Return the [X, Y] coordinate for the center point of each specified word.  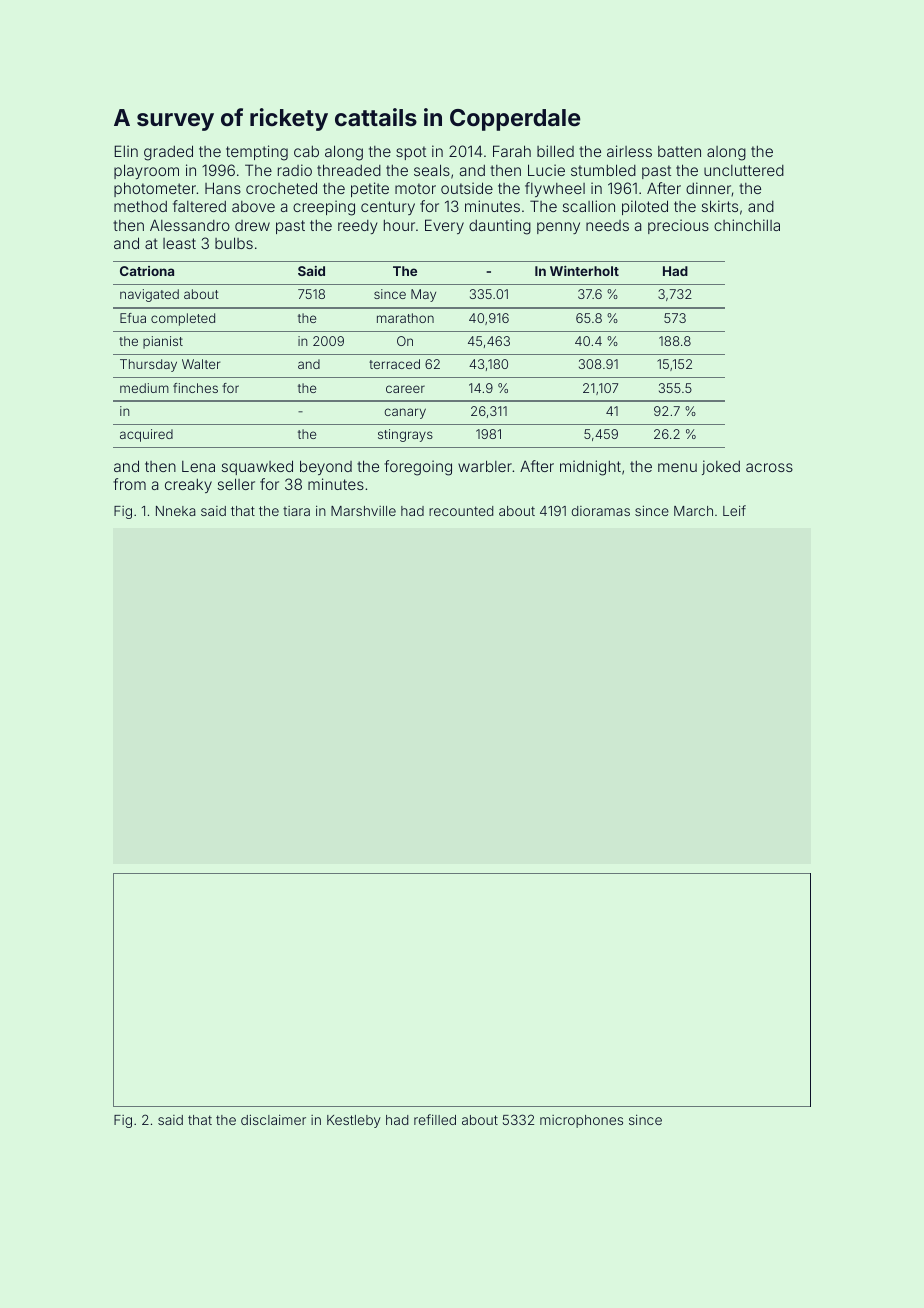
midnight [590, 468]
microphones [581, 1121]
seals [432, 170]
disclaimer [273, 1119]
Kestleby [354, 1121]
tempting [257, 153]
